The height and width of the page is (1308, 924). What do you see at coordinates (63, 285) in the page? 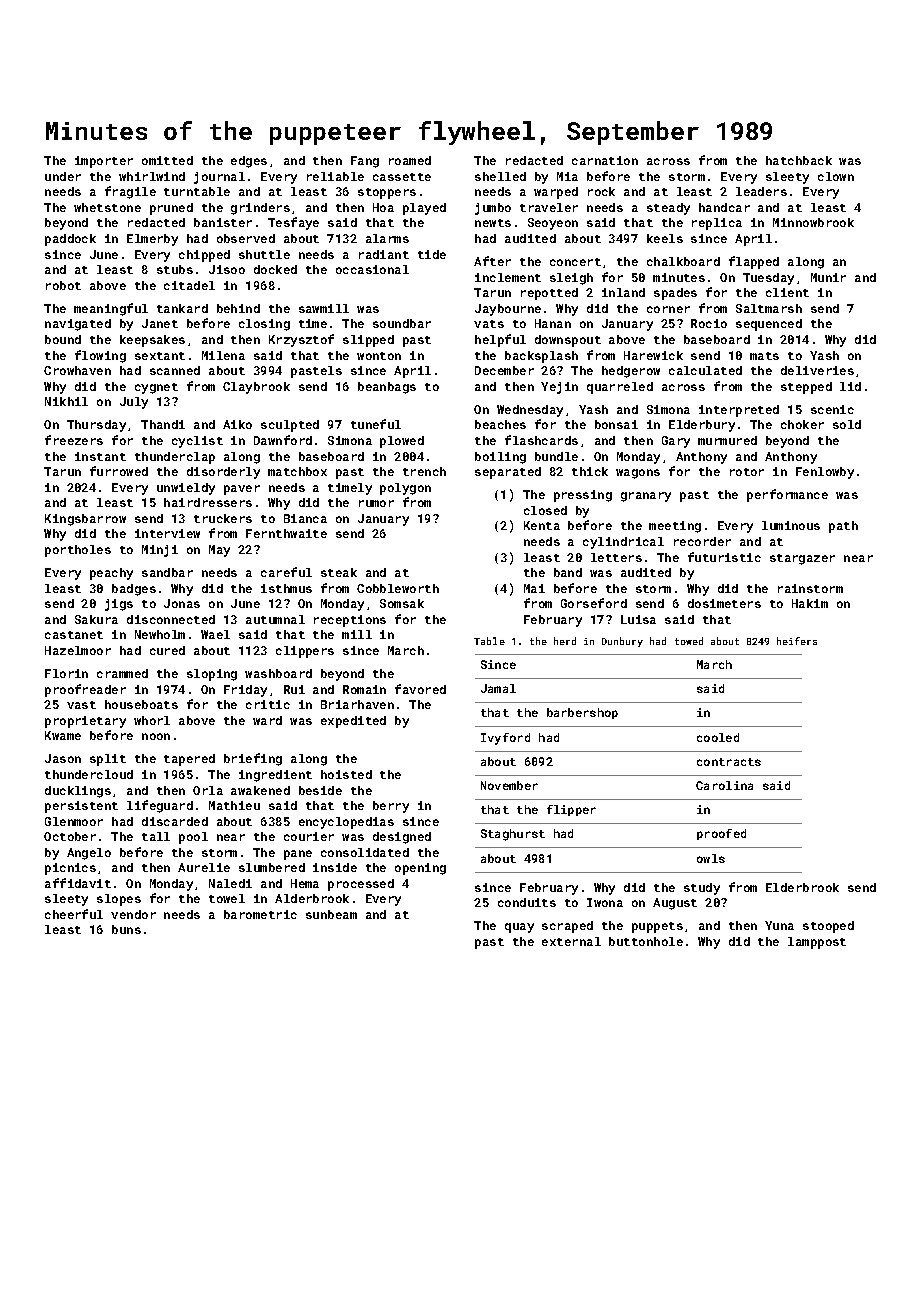
I see `robot` at bounding box center [63, 285].
